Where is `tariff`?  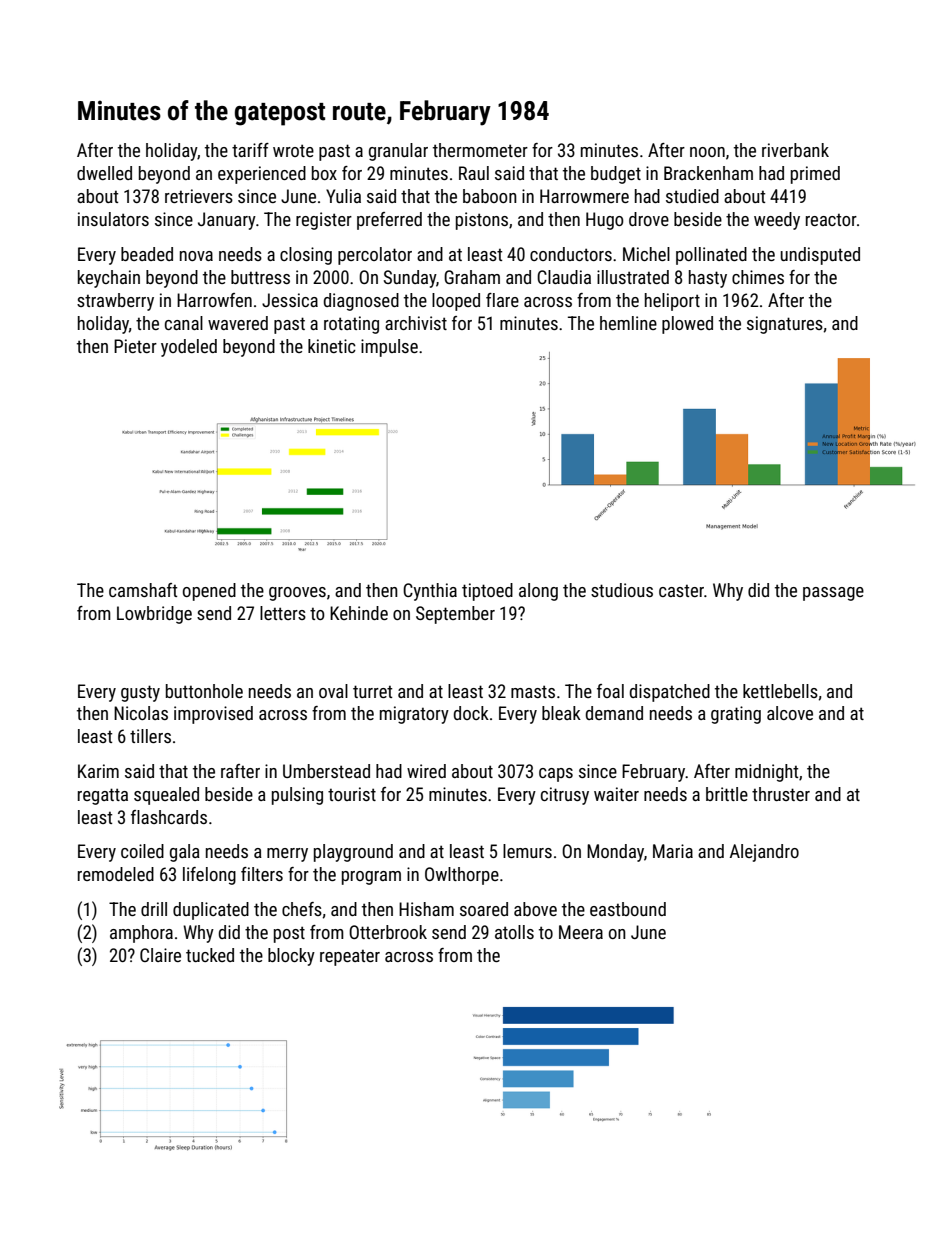 tariff is located at coordinates (250, 150).
